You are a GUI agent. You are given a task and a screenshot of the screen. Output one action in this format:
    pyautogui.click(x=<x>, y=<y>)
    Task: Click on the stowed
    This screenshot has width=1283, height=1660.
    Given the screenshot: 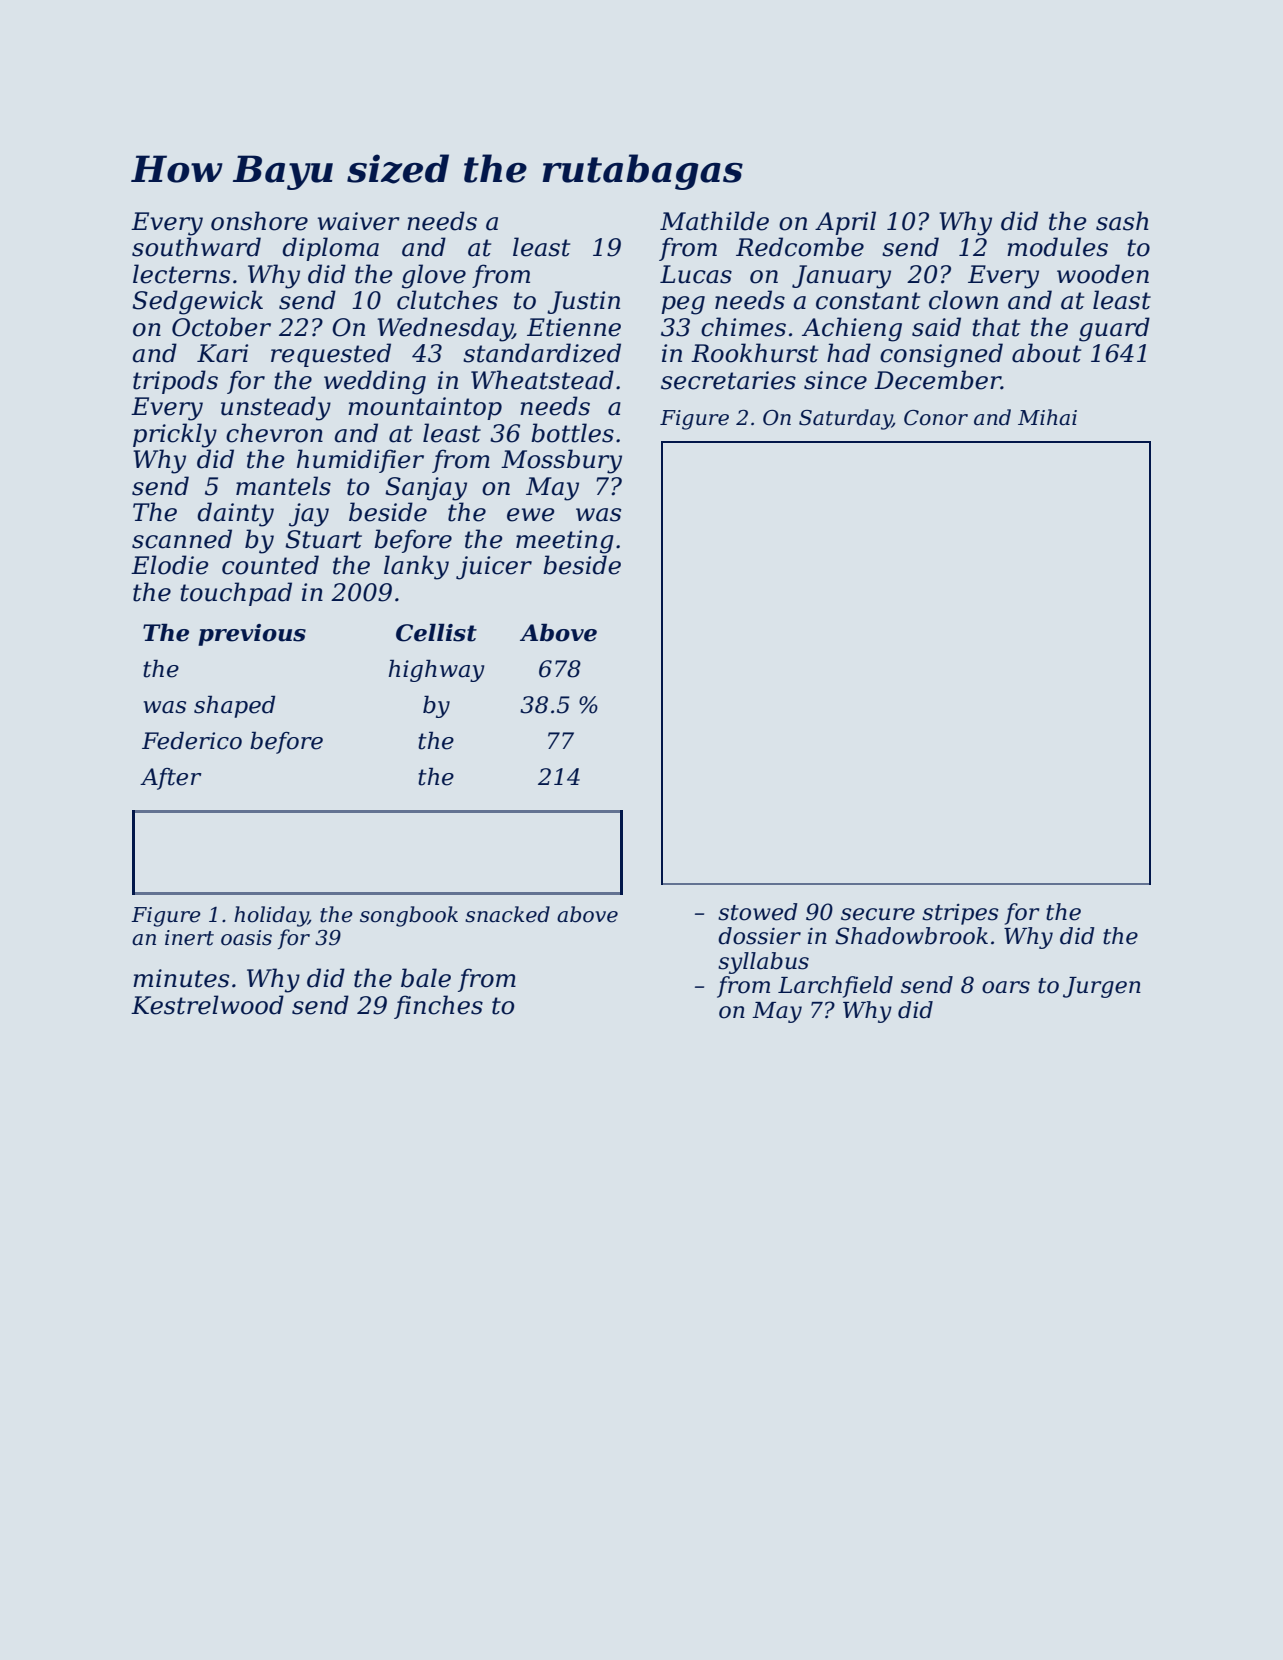 What is the action you would take?
    pyautogui.click(x=758, y=912)
